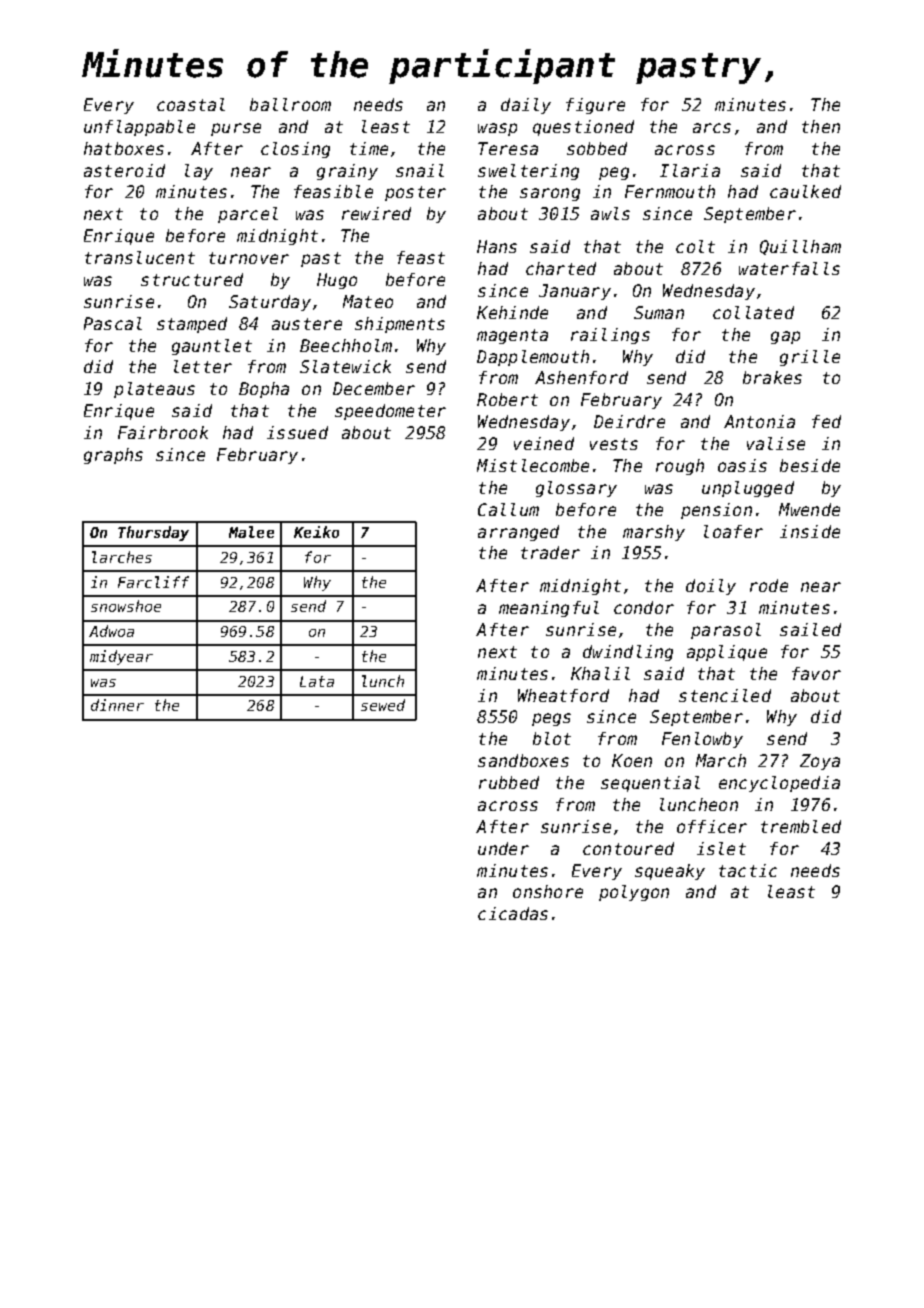 The height and width of the screenshot is (1308, 924). I want to click on grille, so click(810, 358).
